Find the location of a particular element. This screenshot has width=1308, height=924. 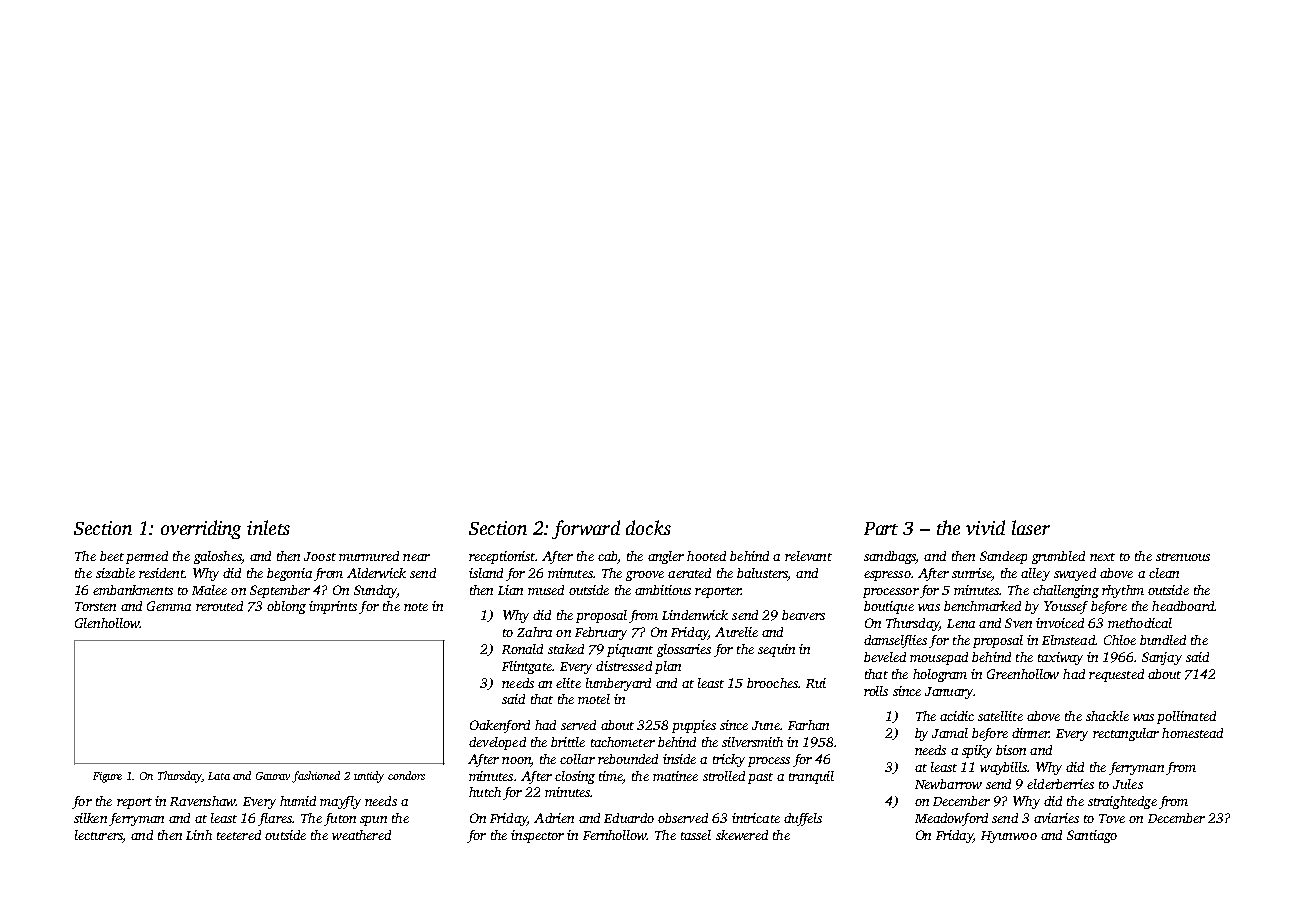

lecturers is located at coordinates (99, 835).
